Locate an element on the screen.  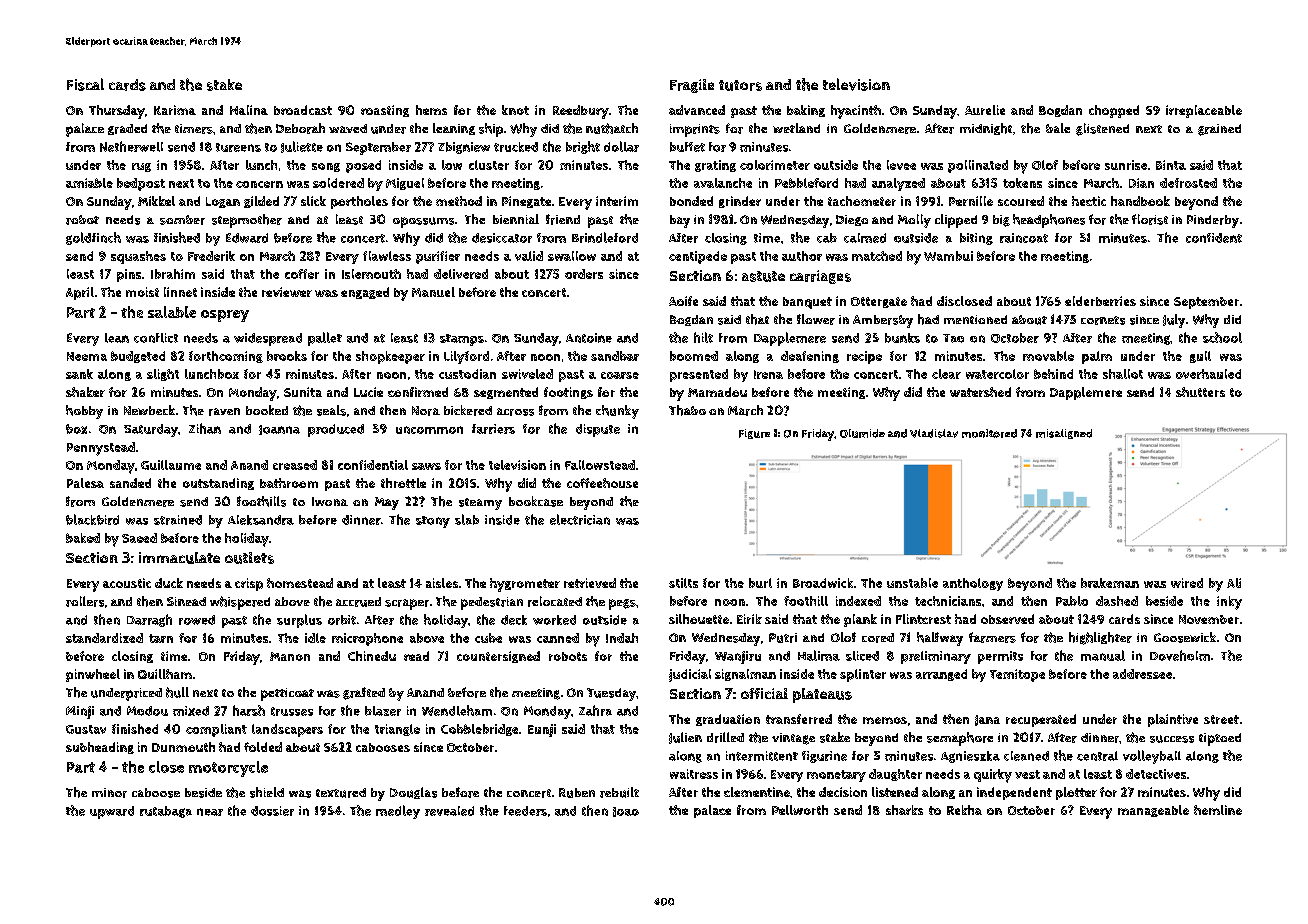
roasting is located at coordinates (385, 111).
